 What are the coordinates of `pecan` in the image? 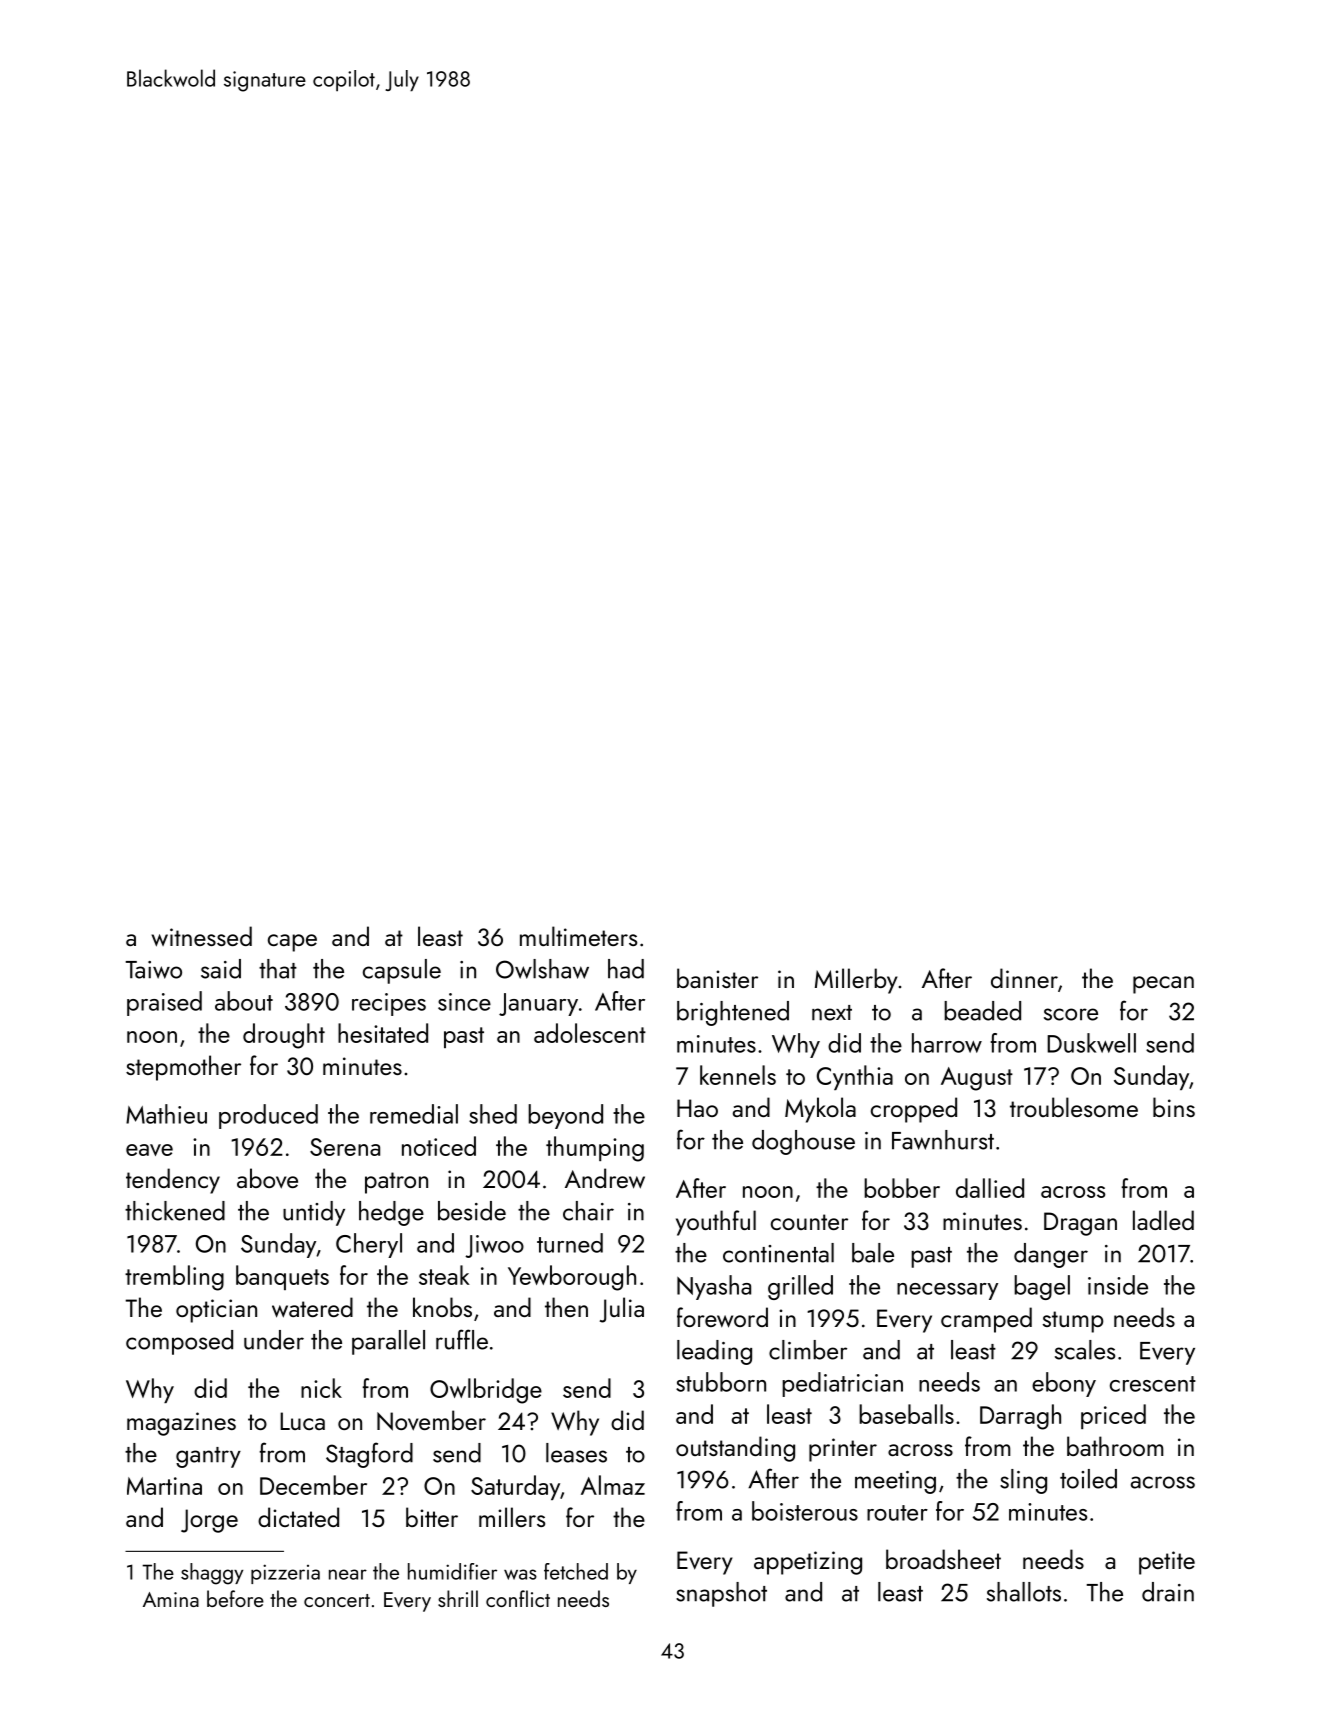 It's located at (1163, 985).
